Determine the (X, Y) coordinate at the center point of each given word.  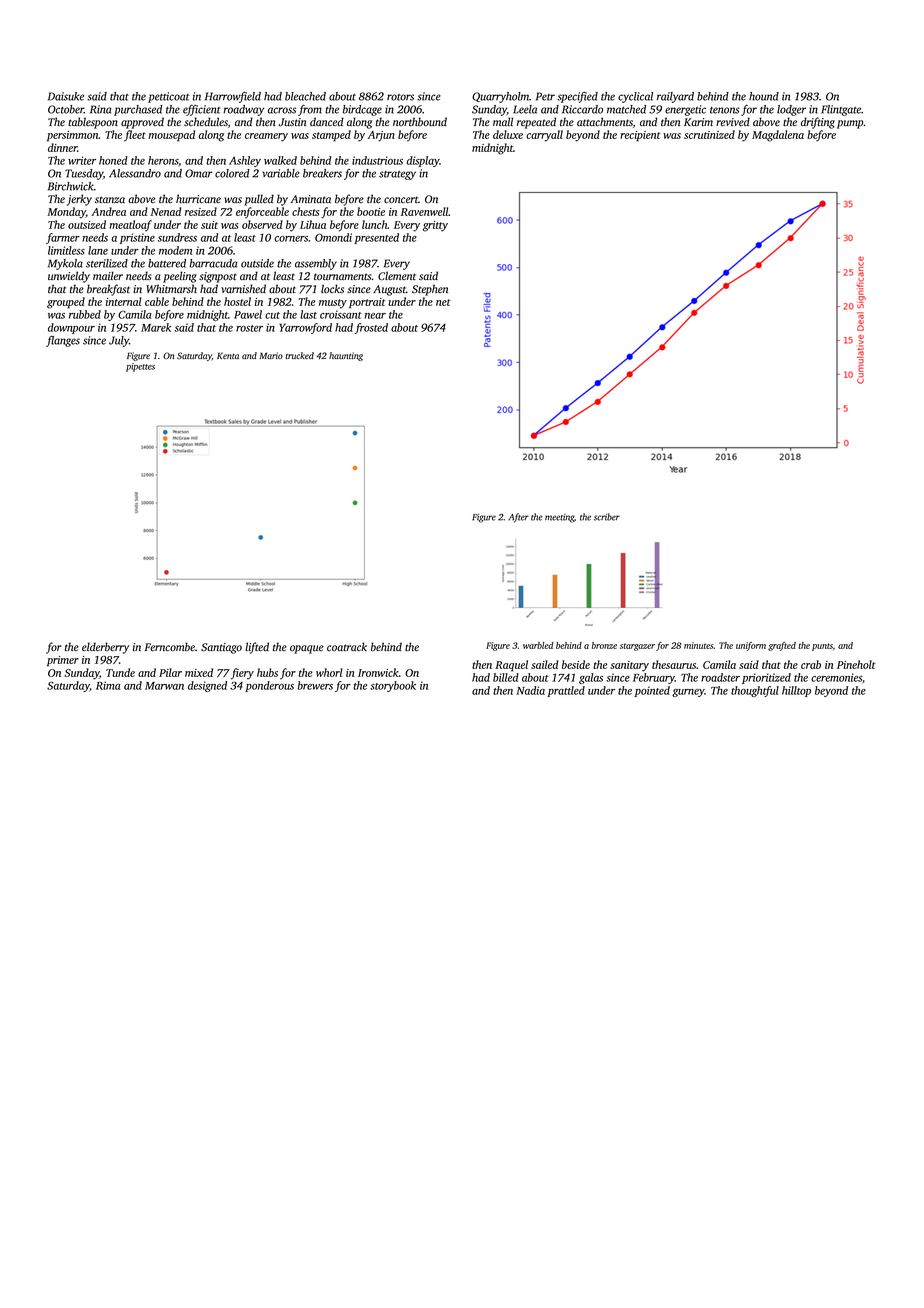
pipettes (140, 367)
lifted (257, 648)
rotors (400, 97)
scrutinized (709, 134)
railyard (675, 97)
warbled (538, 645)
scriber (607, 517)
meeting (559, 518)
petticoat (169, 97)
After (518, 518)
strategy (397, 175)
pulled (259, 200)
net (443, 302)
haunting (346, 356)
